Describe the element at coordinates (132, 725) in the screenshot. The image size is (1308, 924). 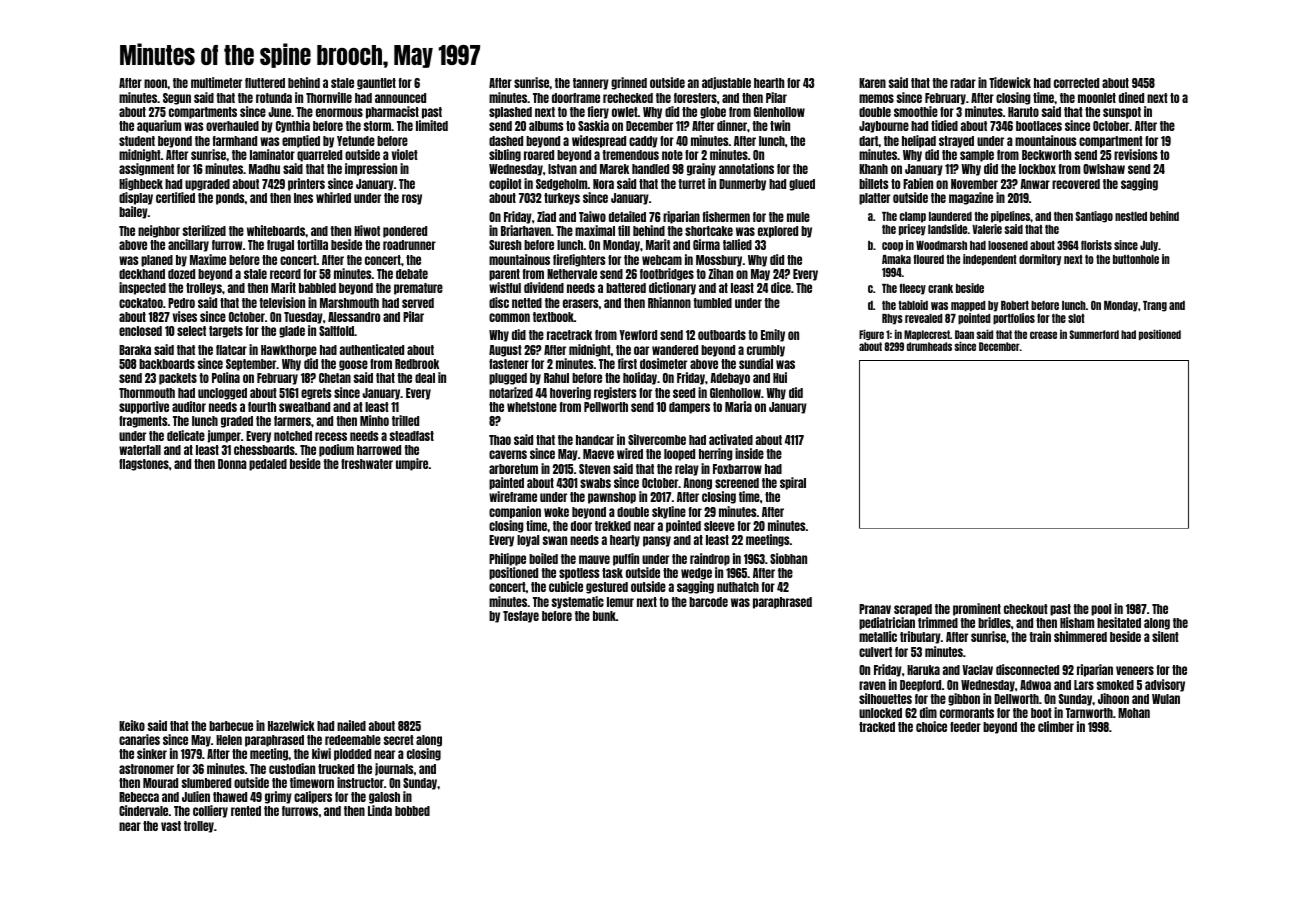
I see `Keiko` at that location.
